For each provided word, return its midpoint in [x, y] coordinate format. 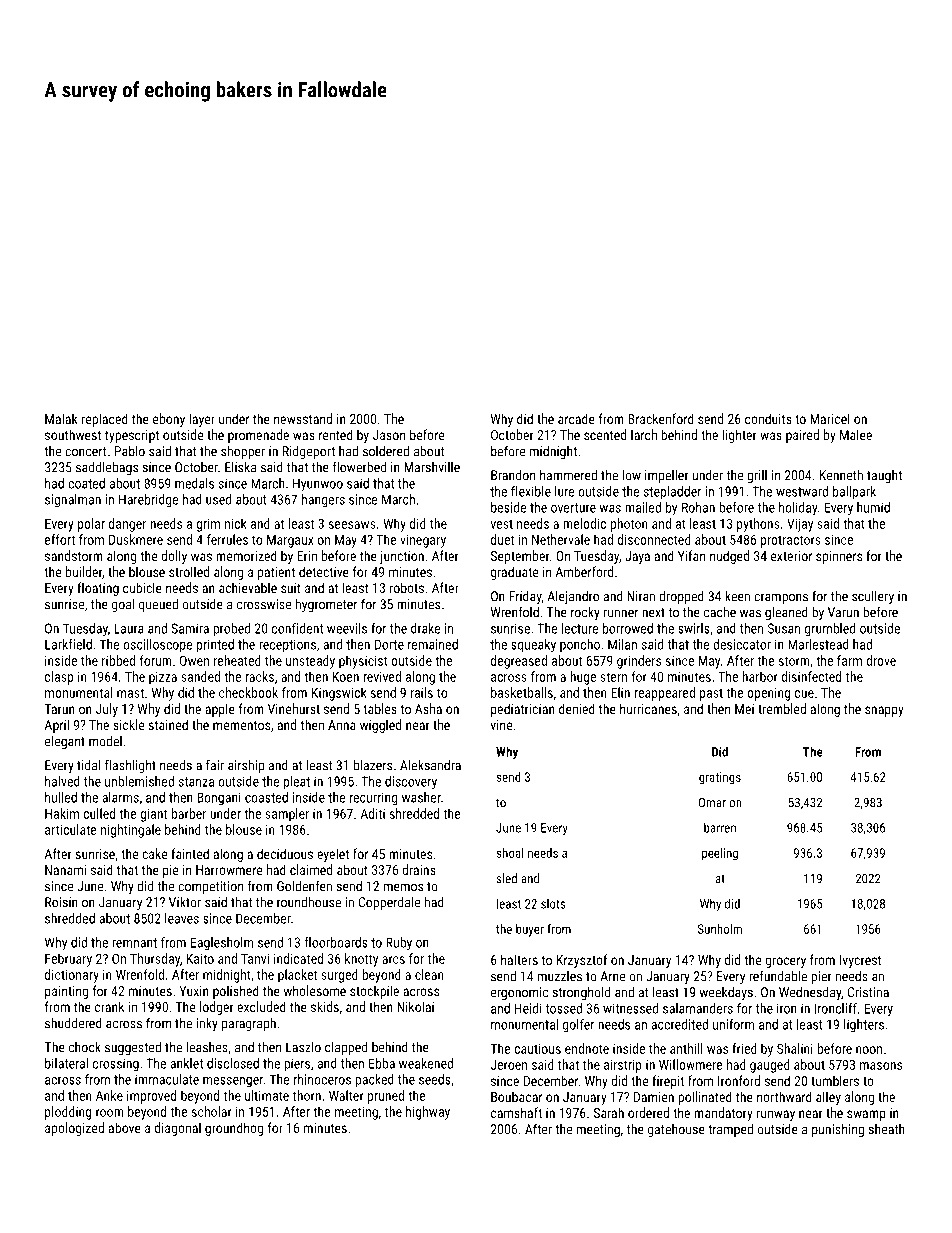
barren [720, 828]
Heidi [528, 1008]
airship [246, 766]
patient [276, 573]
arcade [576, 418]
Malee [856, 434]
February [68, 960]
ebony [169, 420]
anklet [186, 1063]
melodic [584, 523]
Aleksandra [430, 765]
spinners [839, 557]
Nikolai [415, 1006]
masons [881, 1066]
